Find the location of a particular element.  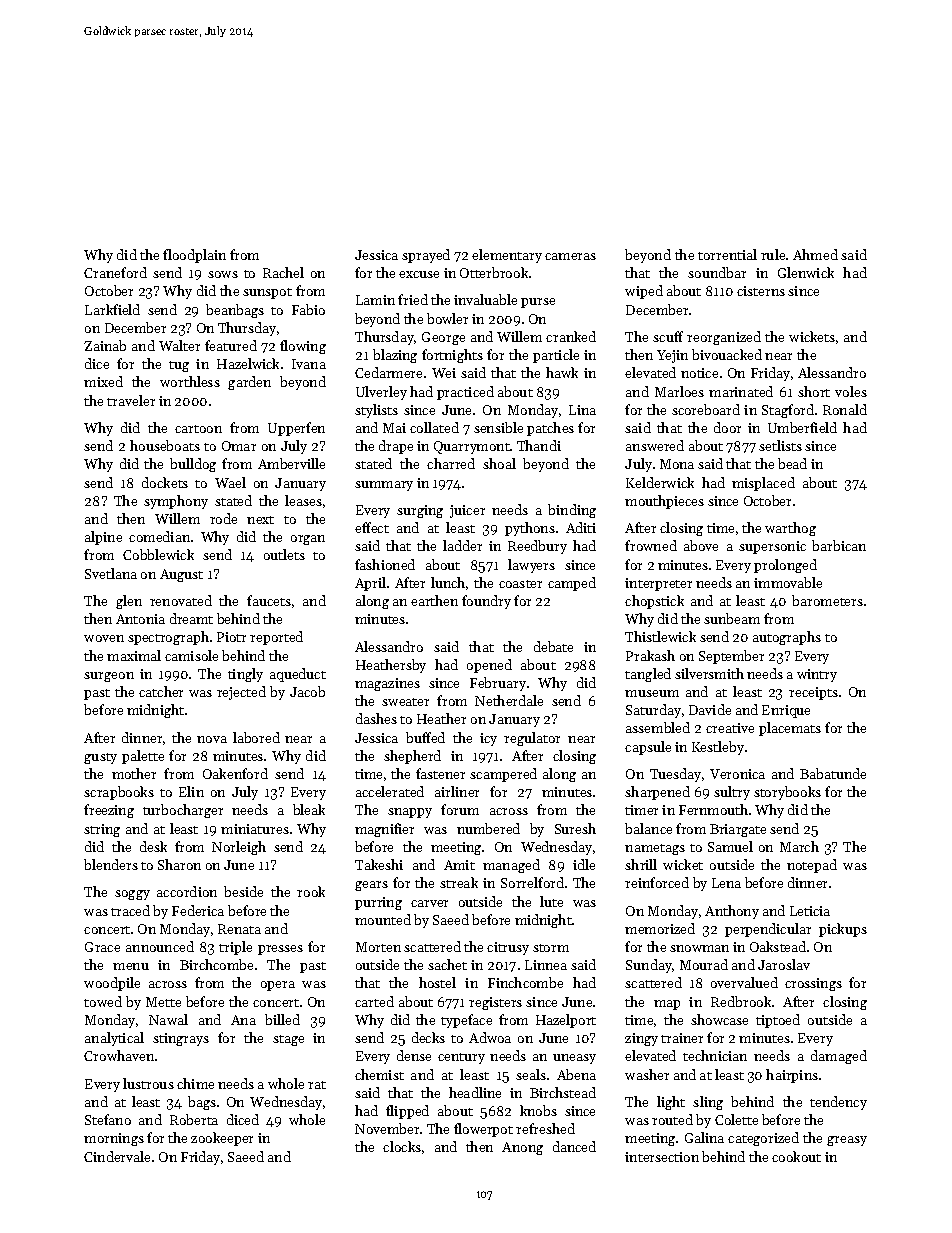

blenders is located at coordinates (111, 864).
